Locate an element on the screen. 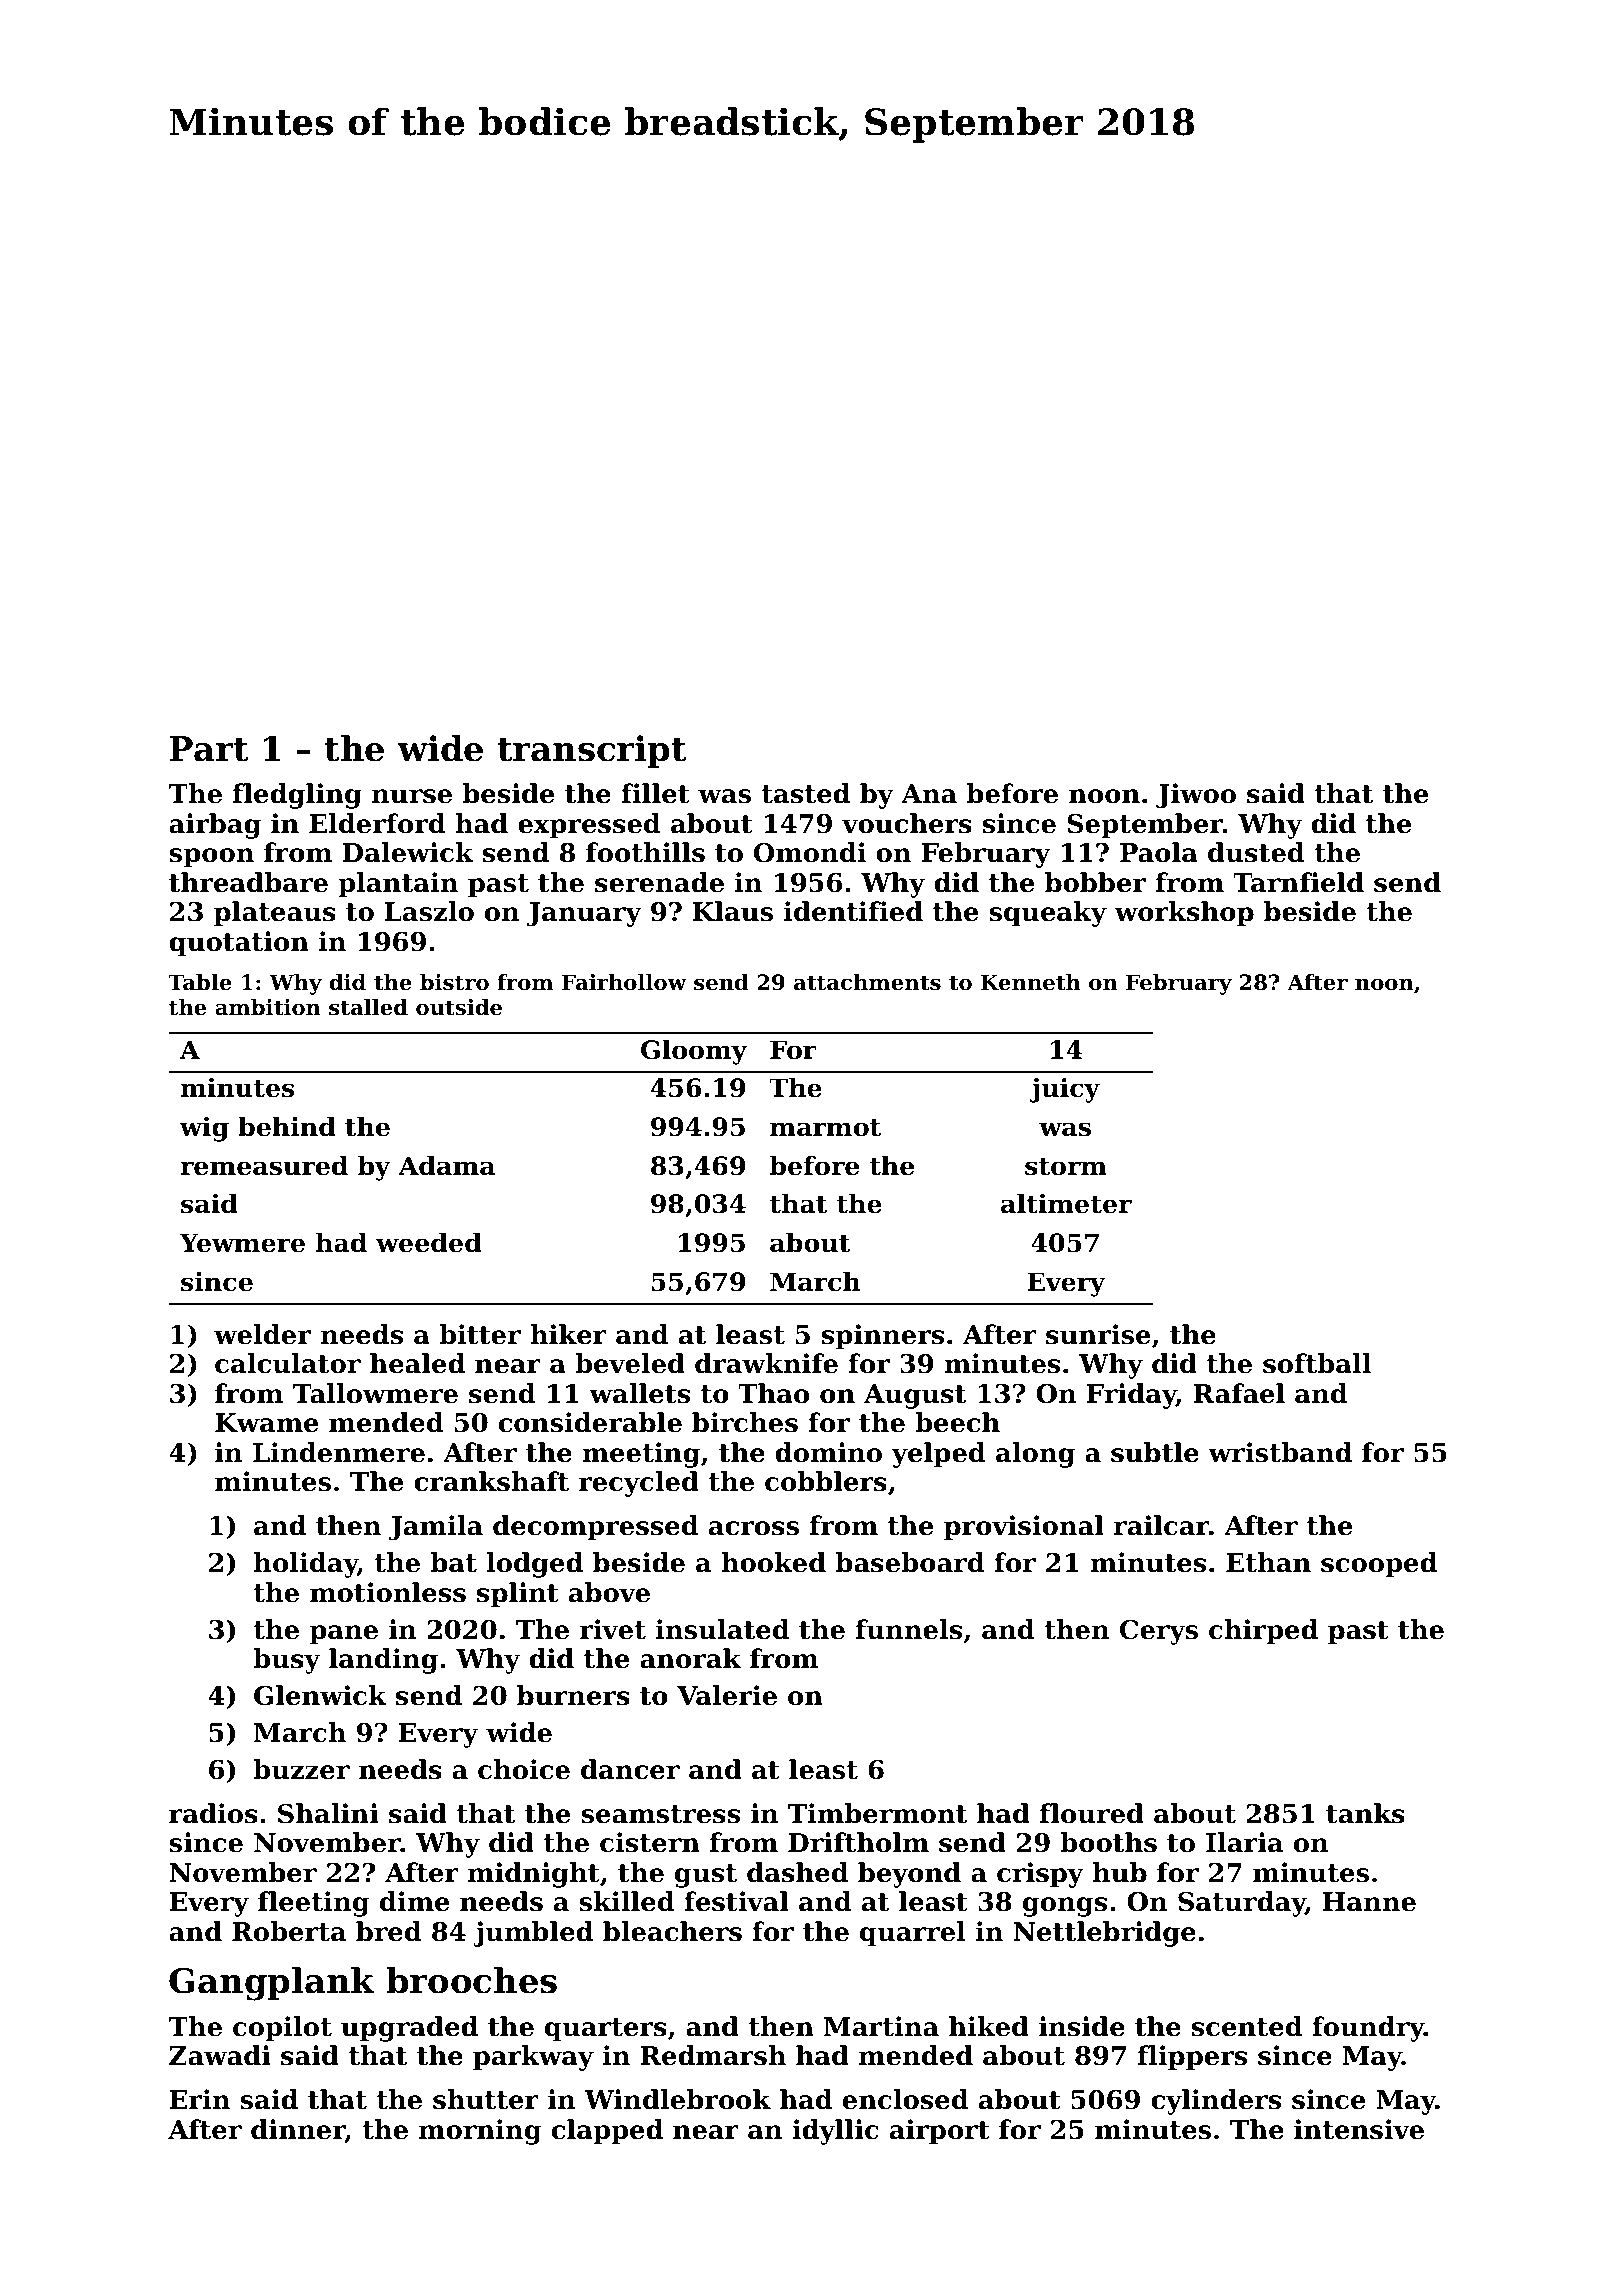 The height and width of the screenshot is (2292, 1620). parkway is located at coordinates (533, 2058).
